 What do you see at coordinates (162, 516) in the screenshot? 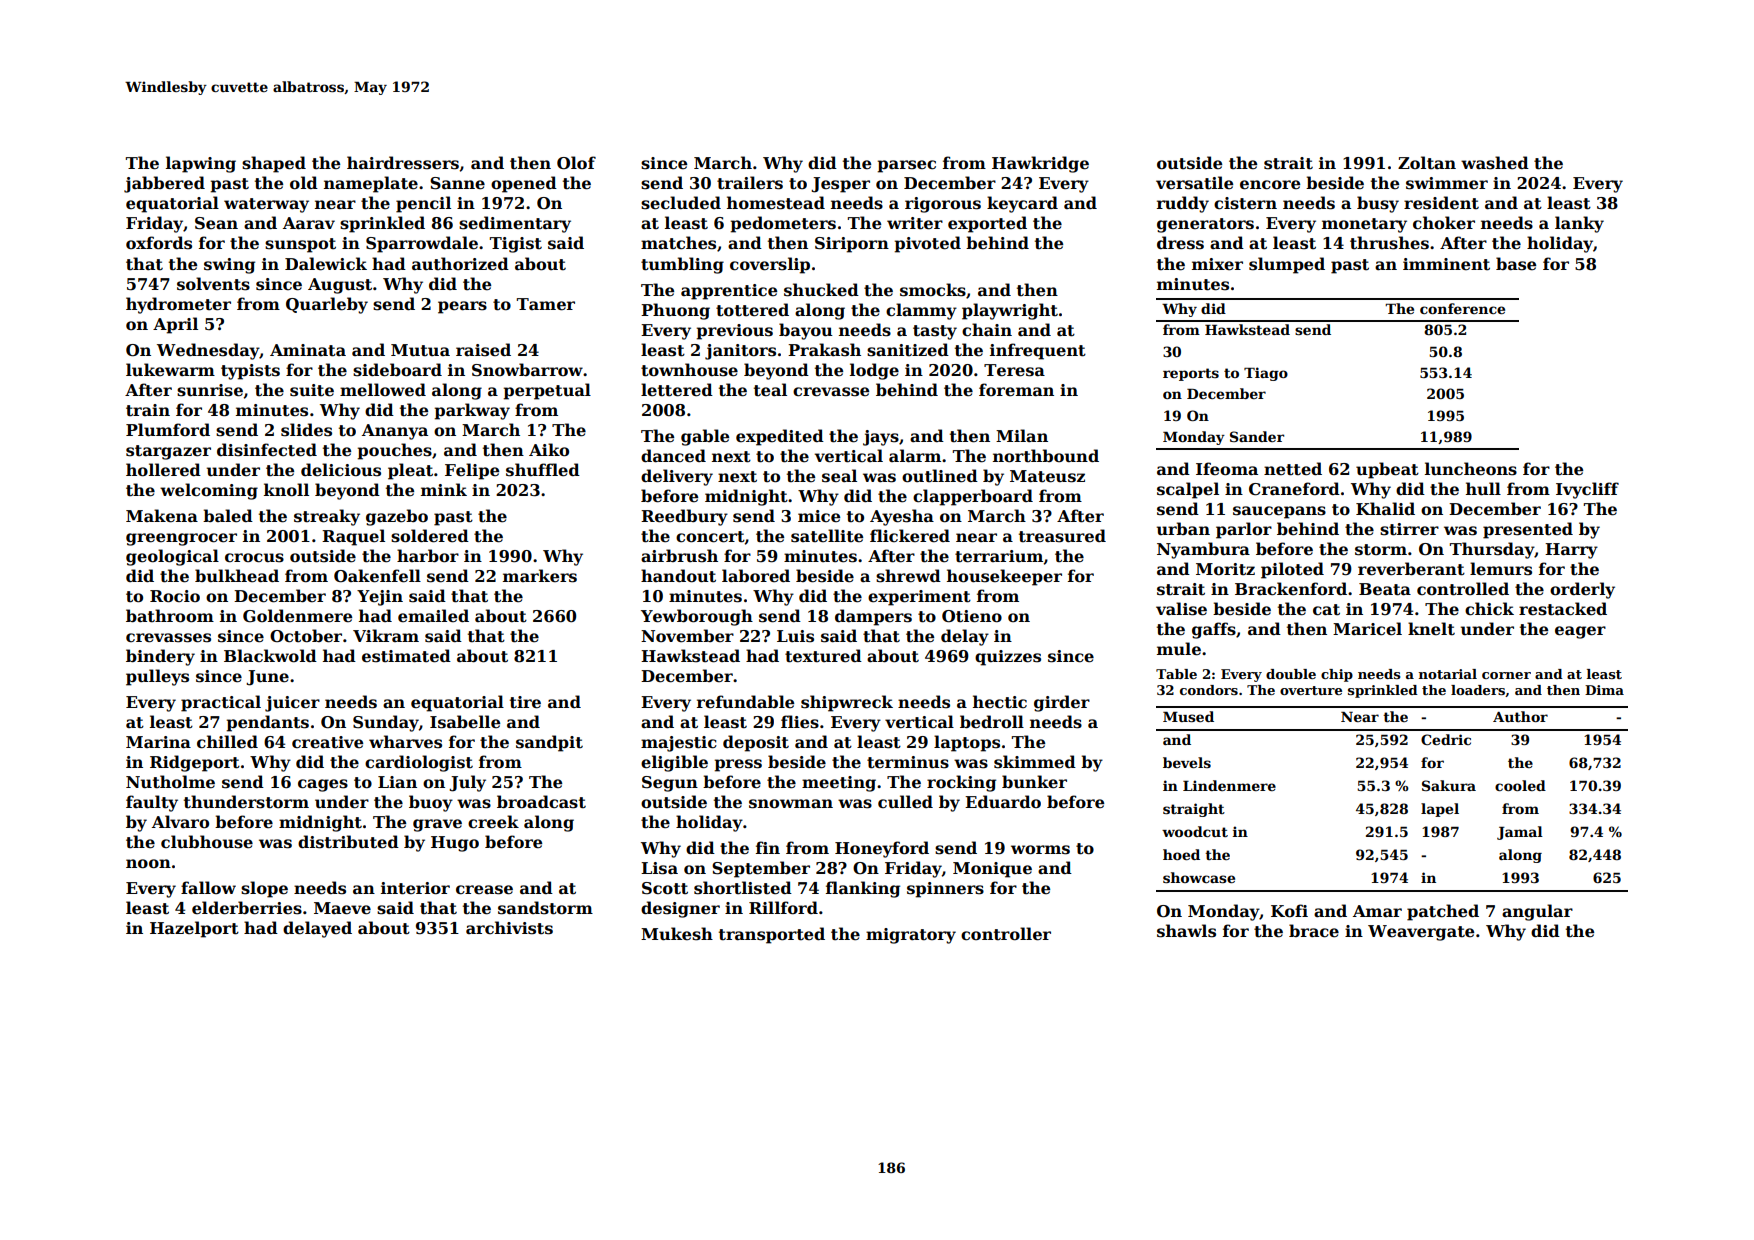
I see `Makena` at bounding box center [162, 516].
